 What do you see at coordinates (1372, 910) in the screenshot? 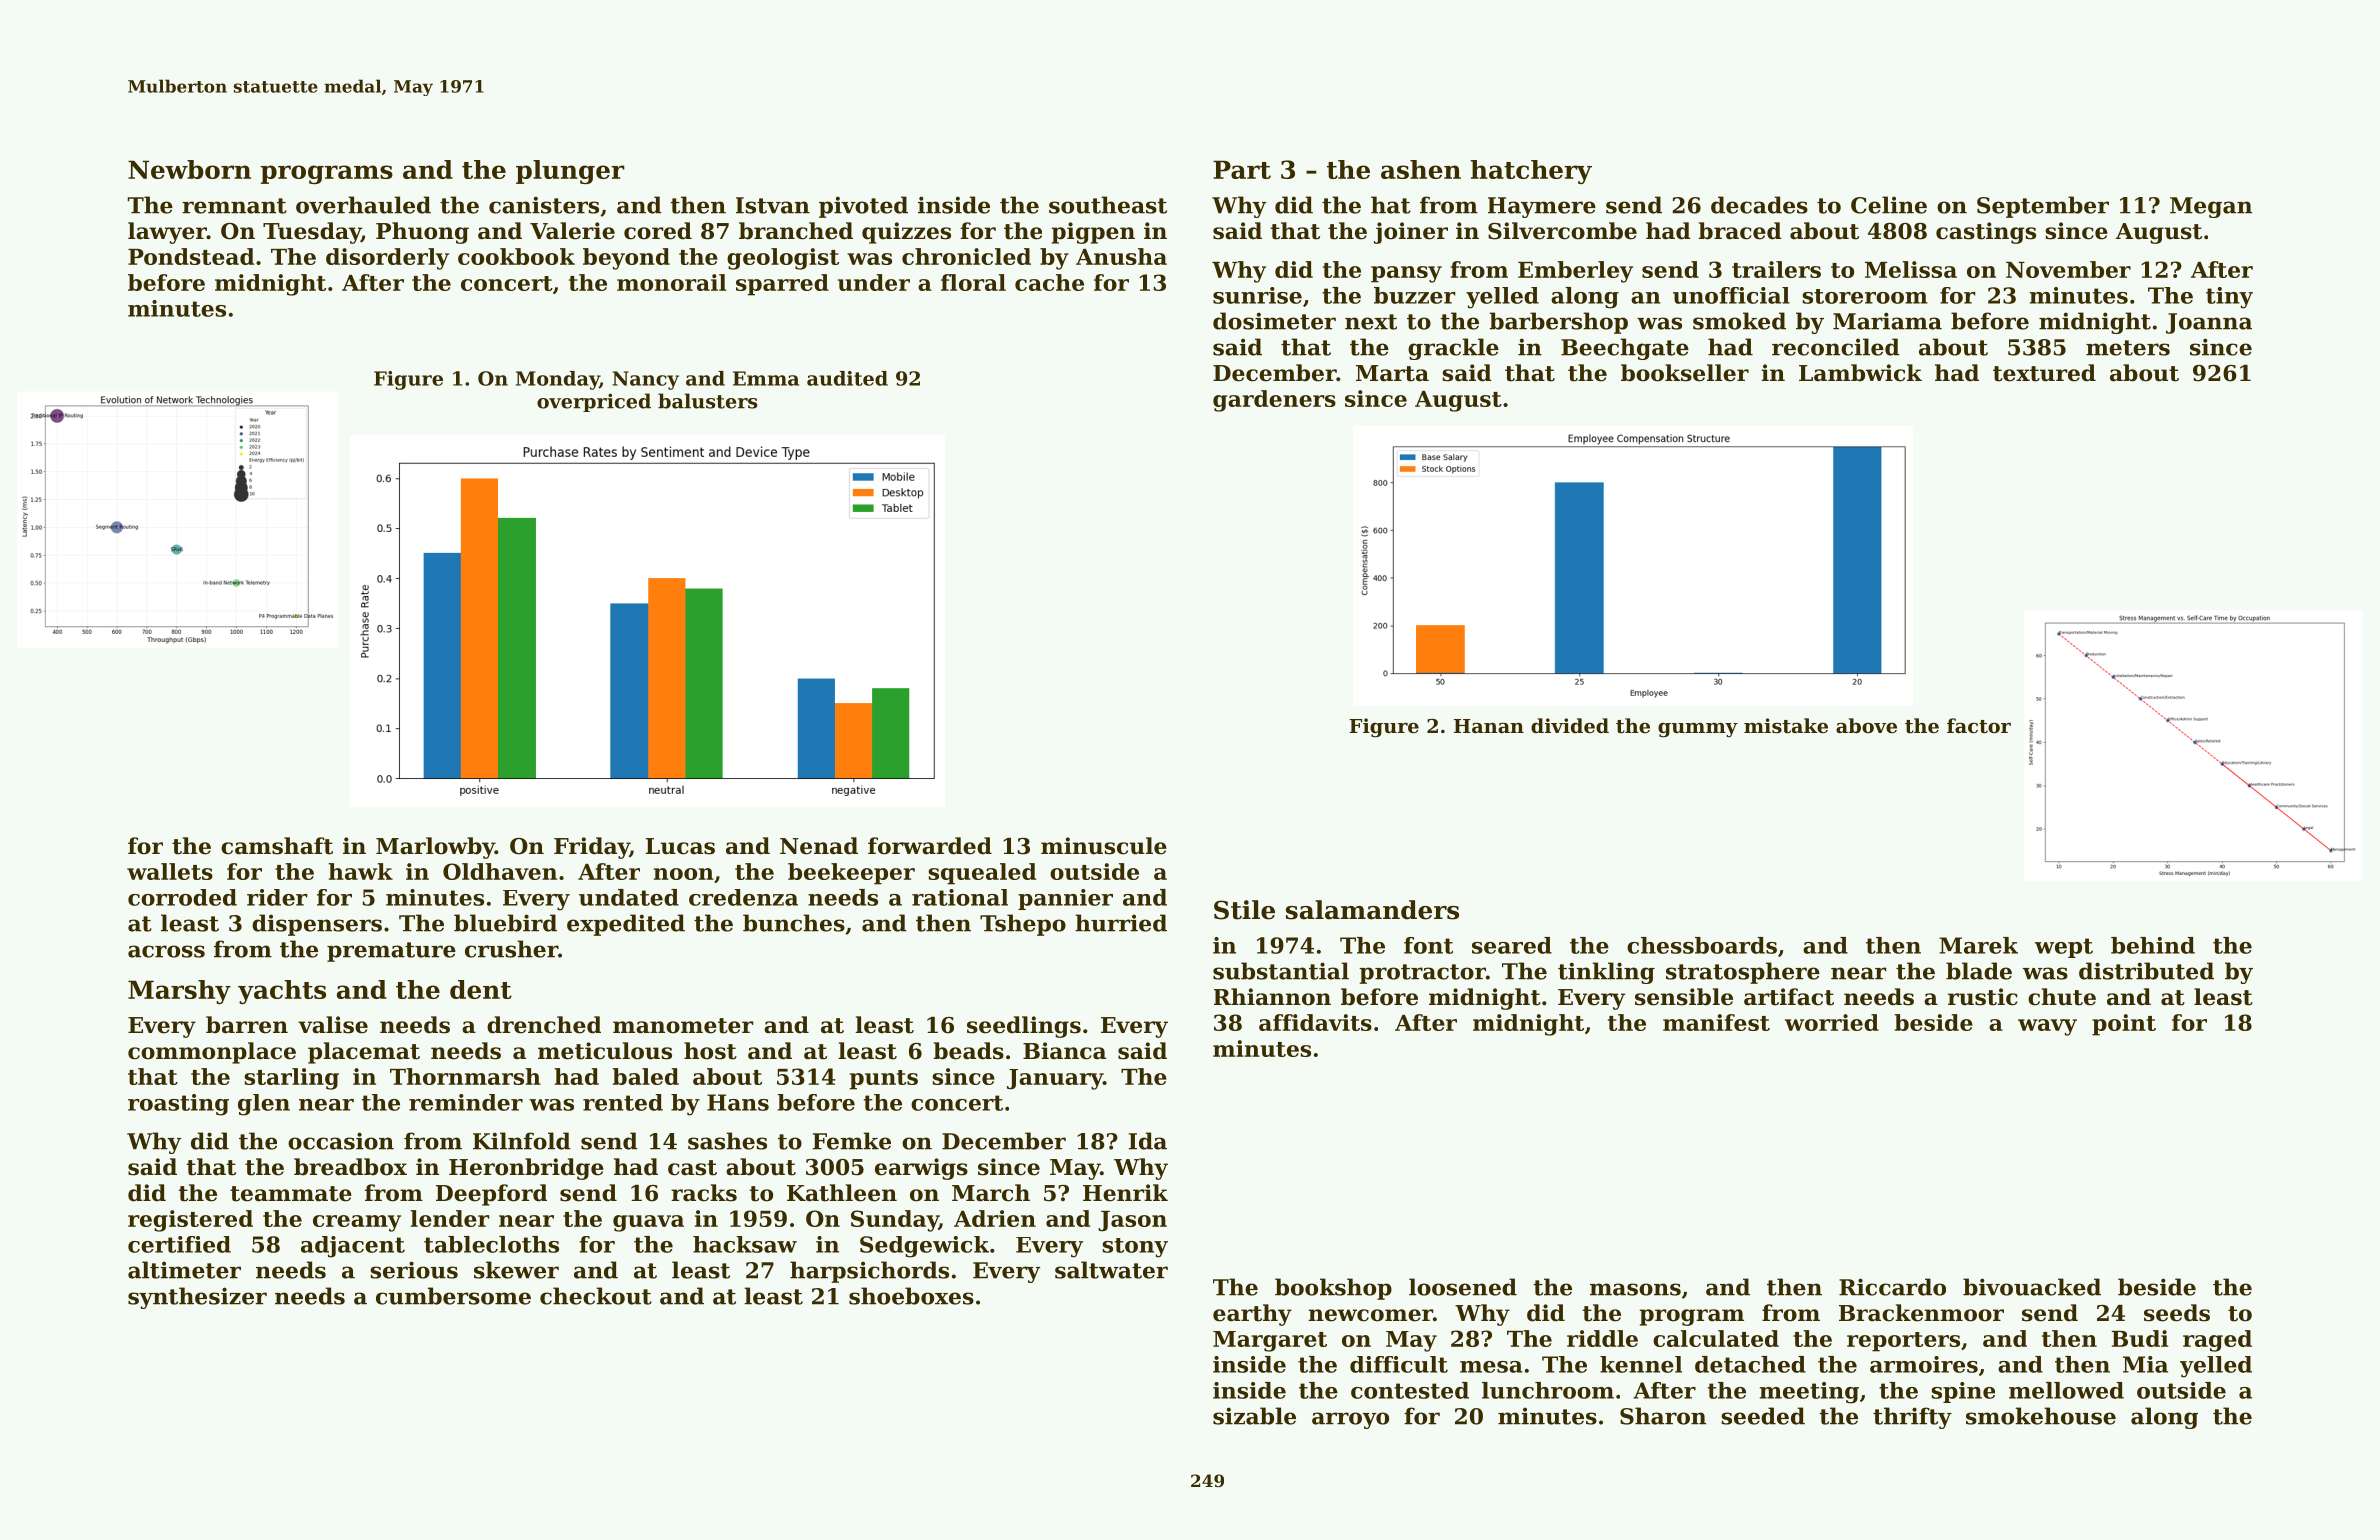
I see `salamanders` at bounding box center [1372, 910].
